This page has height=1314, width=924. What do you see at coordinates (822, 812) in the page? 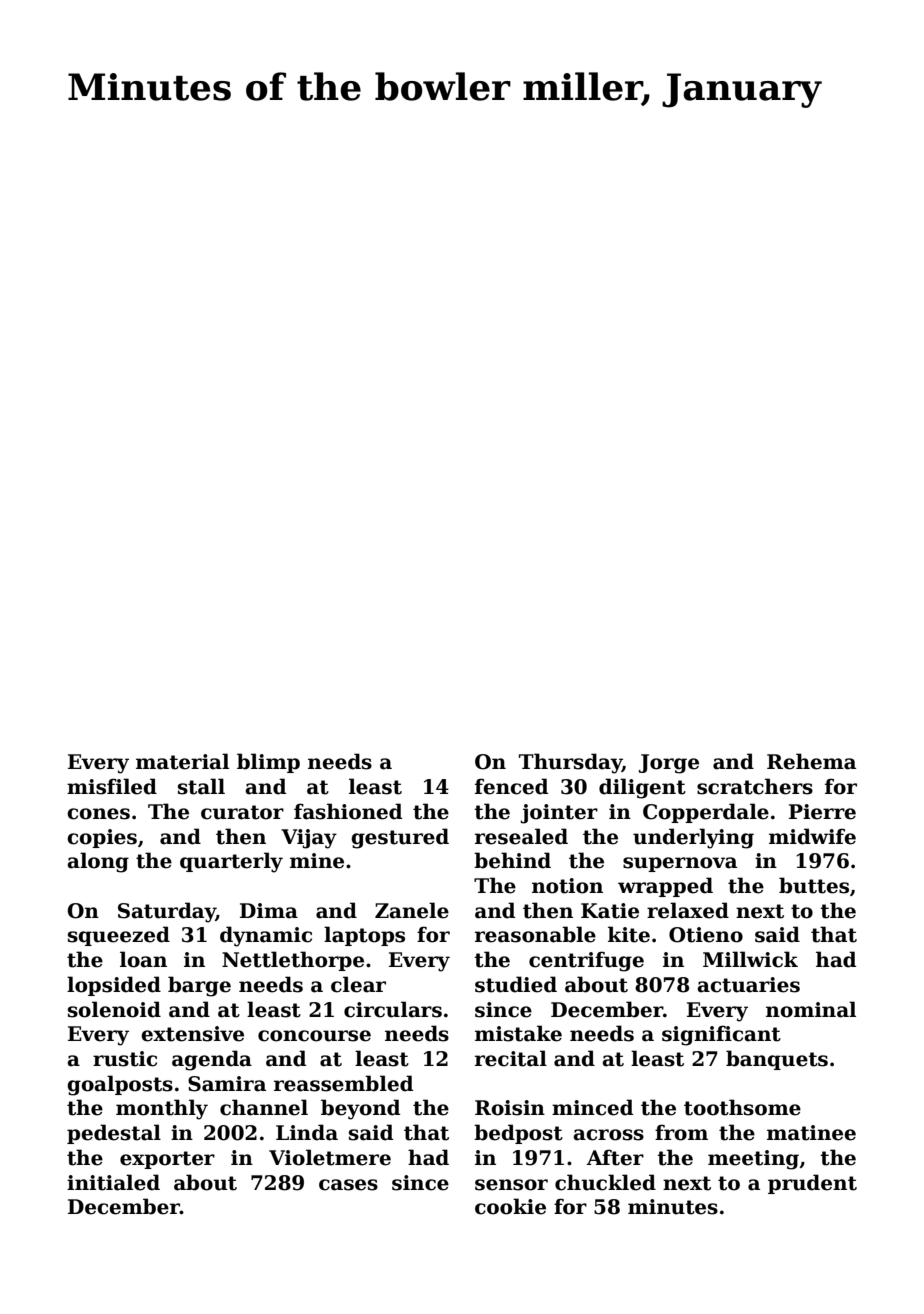
I see `Pierre` at bounding box center [822, 812].
